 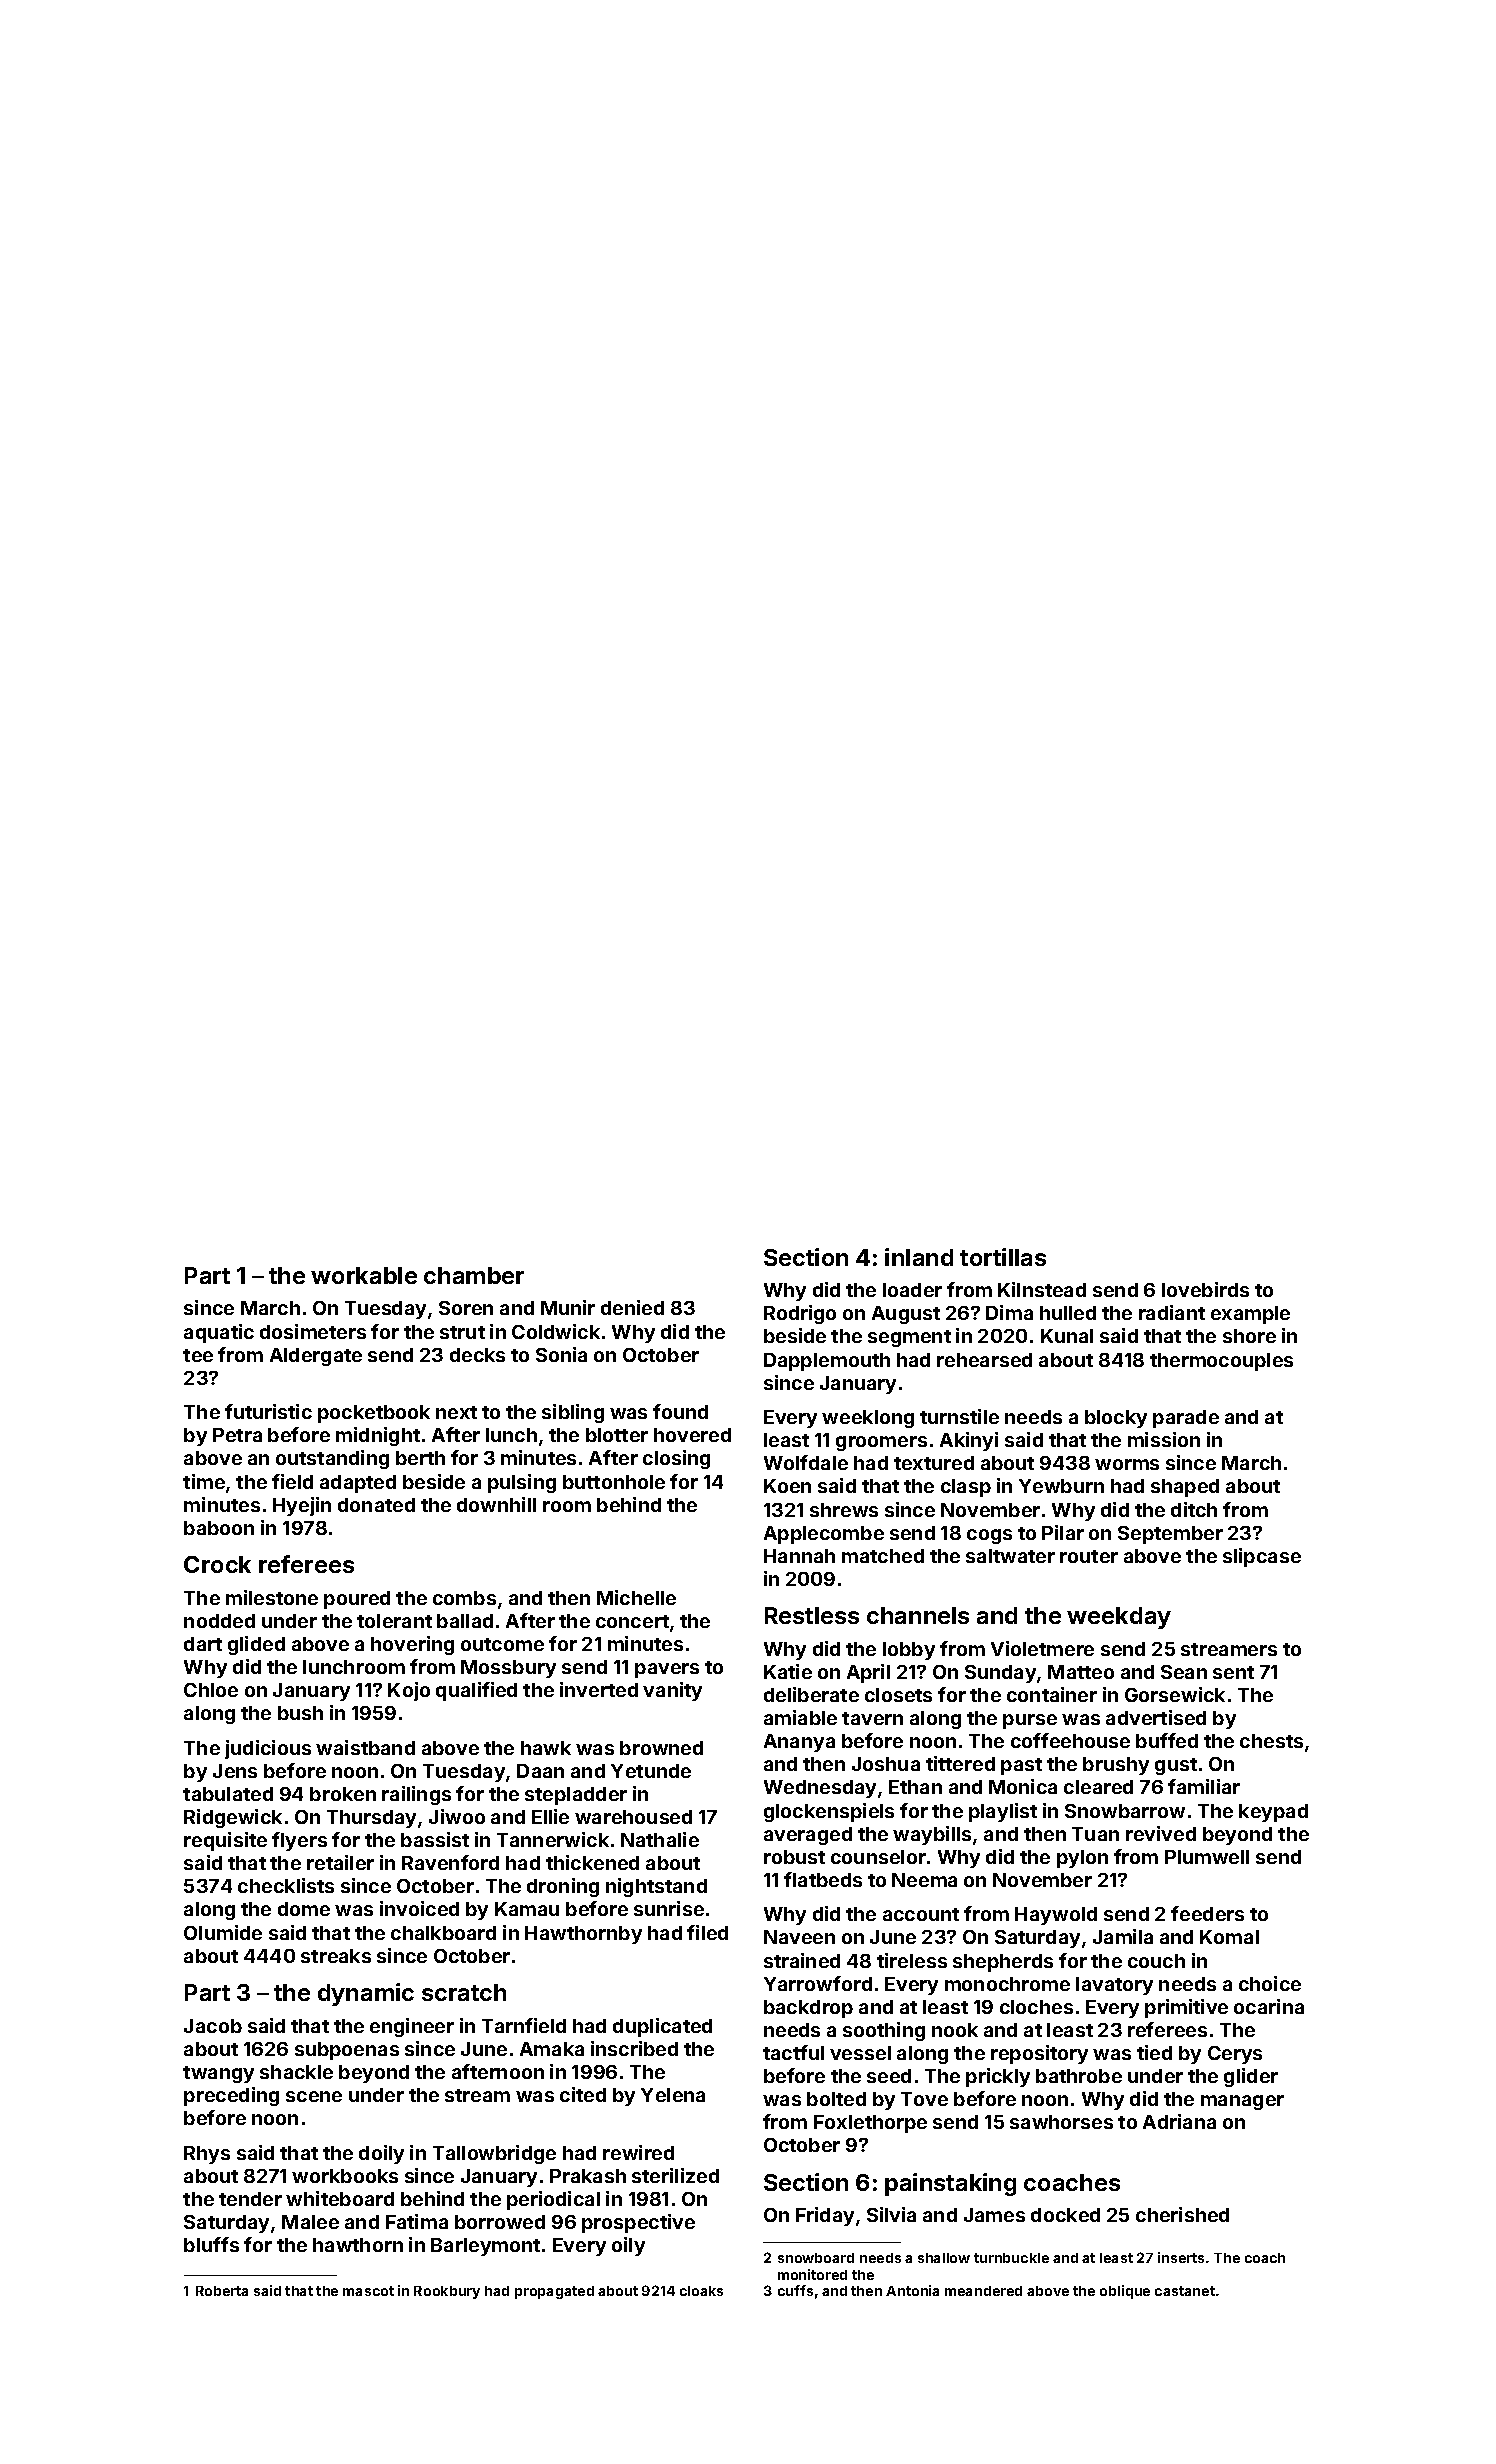 I want to click on decks, so click(x=477, y=1355).
